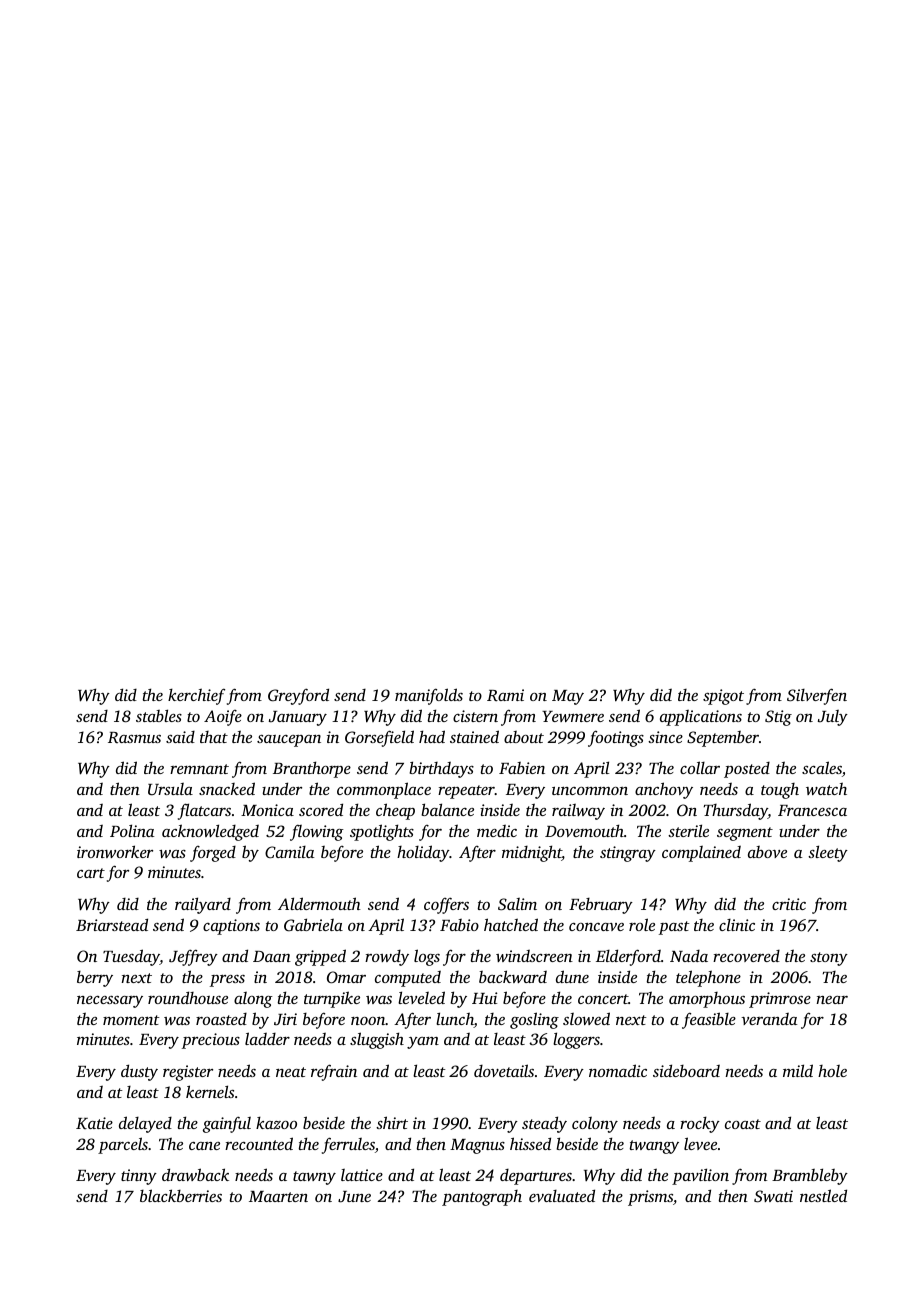  I want to click on Tuesday, so click(131, 957).
